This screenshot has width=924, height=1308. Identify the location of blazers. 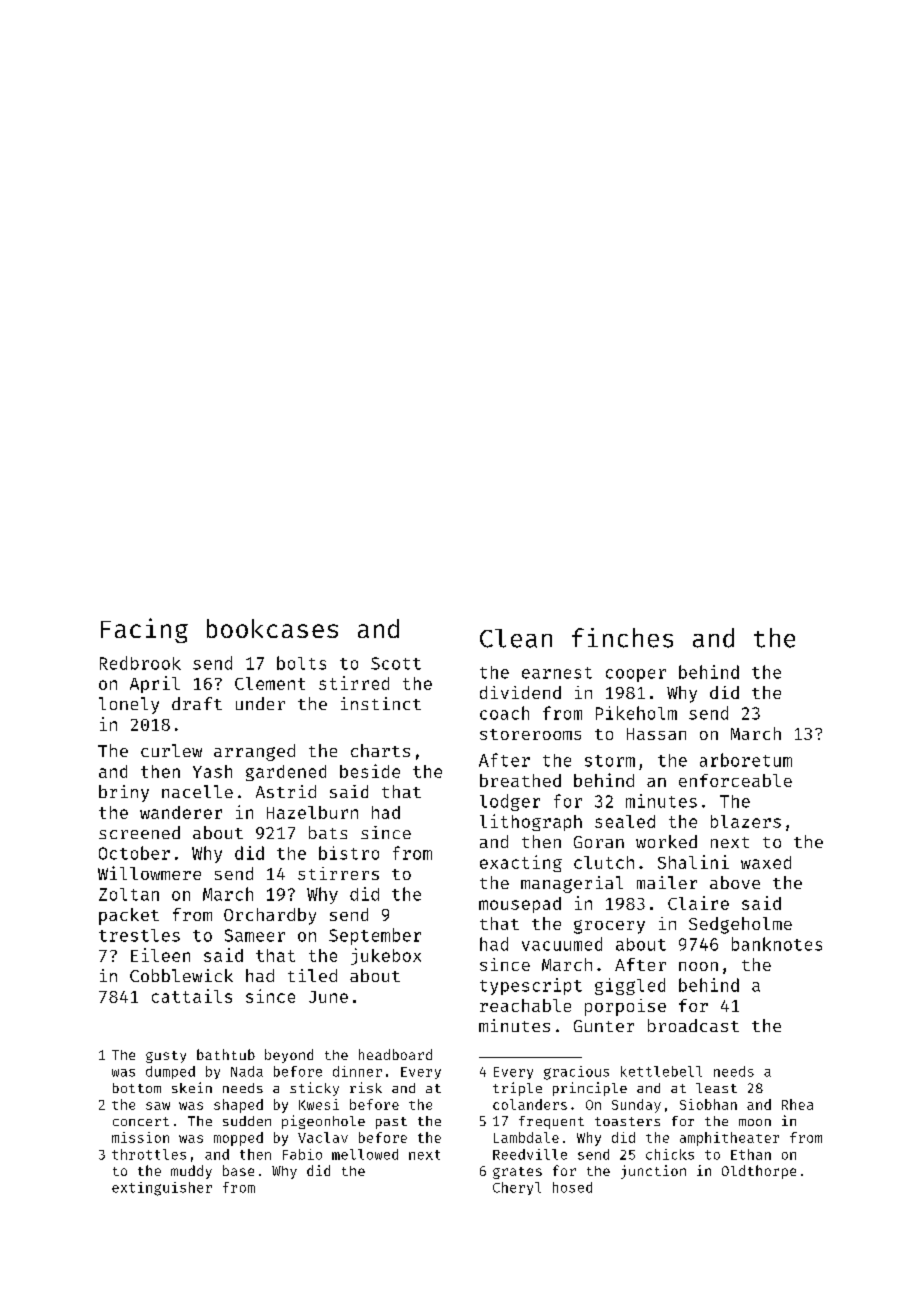
(746, 821).
